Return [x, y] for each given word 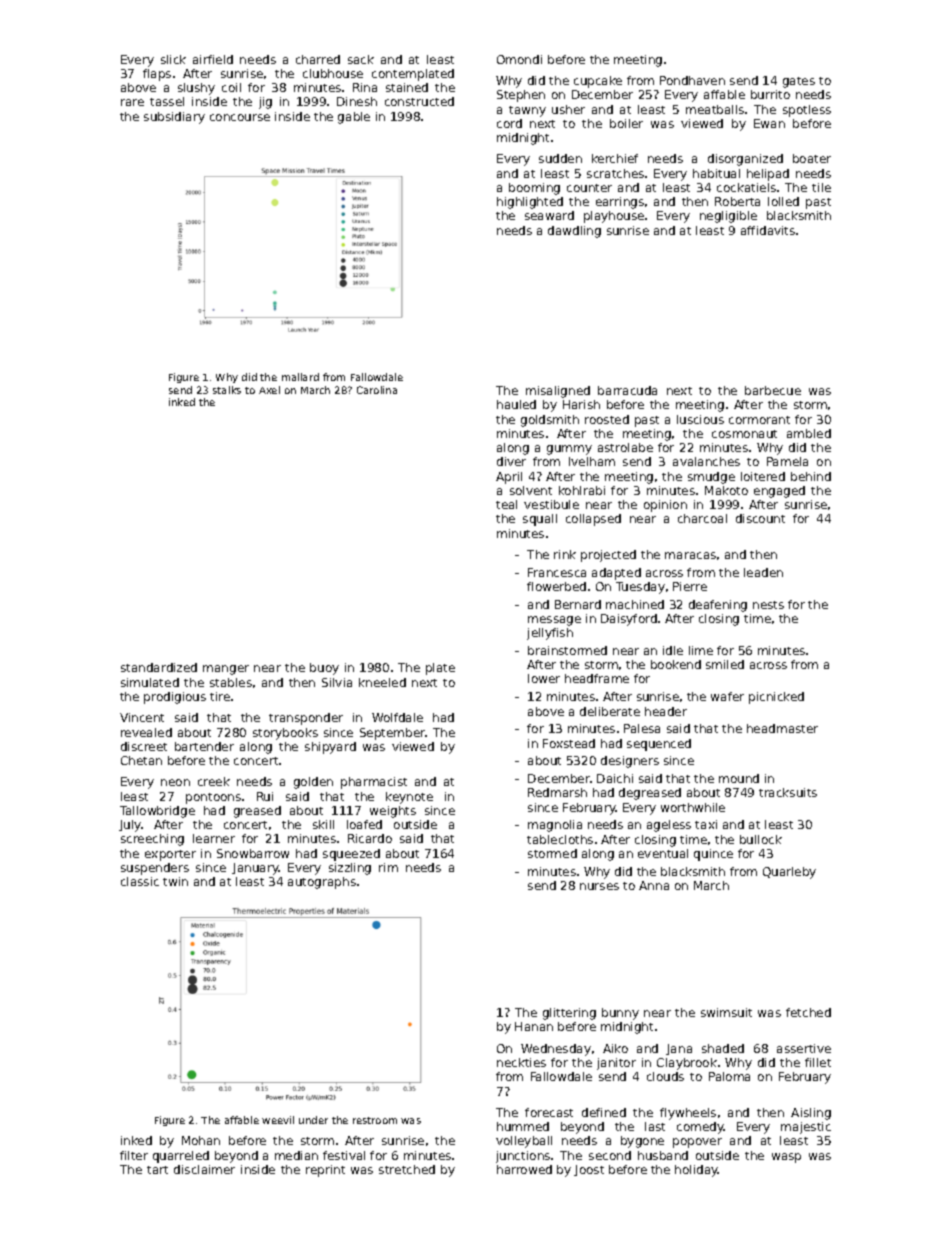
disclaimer [204, 1169]
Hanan [534, 1026]
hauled [516, 404]
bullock [761, 839]
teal [506, 504]
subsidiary [174, 118]
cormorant [759, 420]
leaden [763, 572]
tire [220, 696]
